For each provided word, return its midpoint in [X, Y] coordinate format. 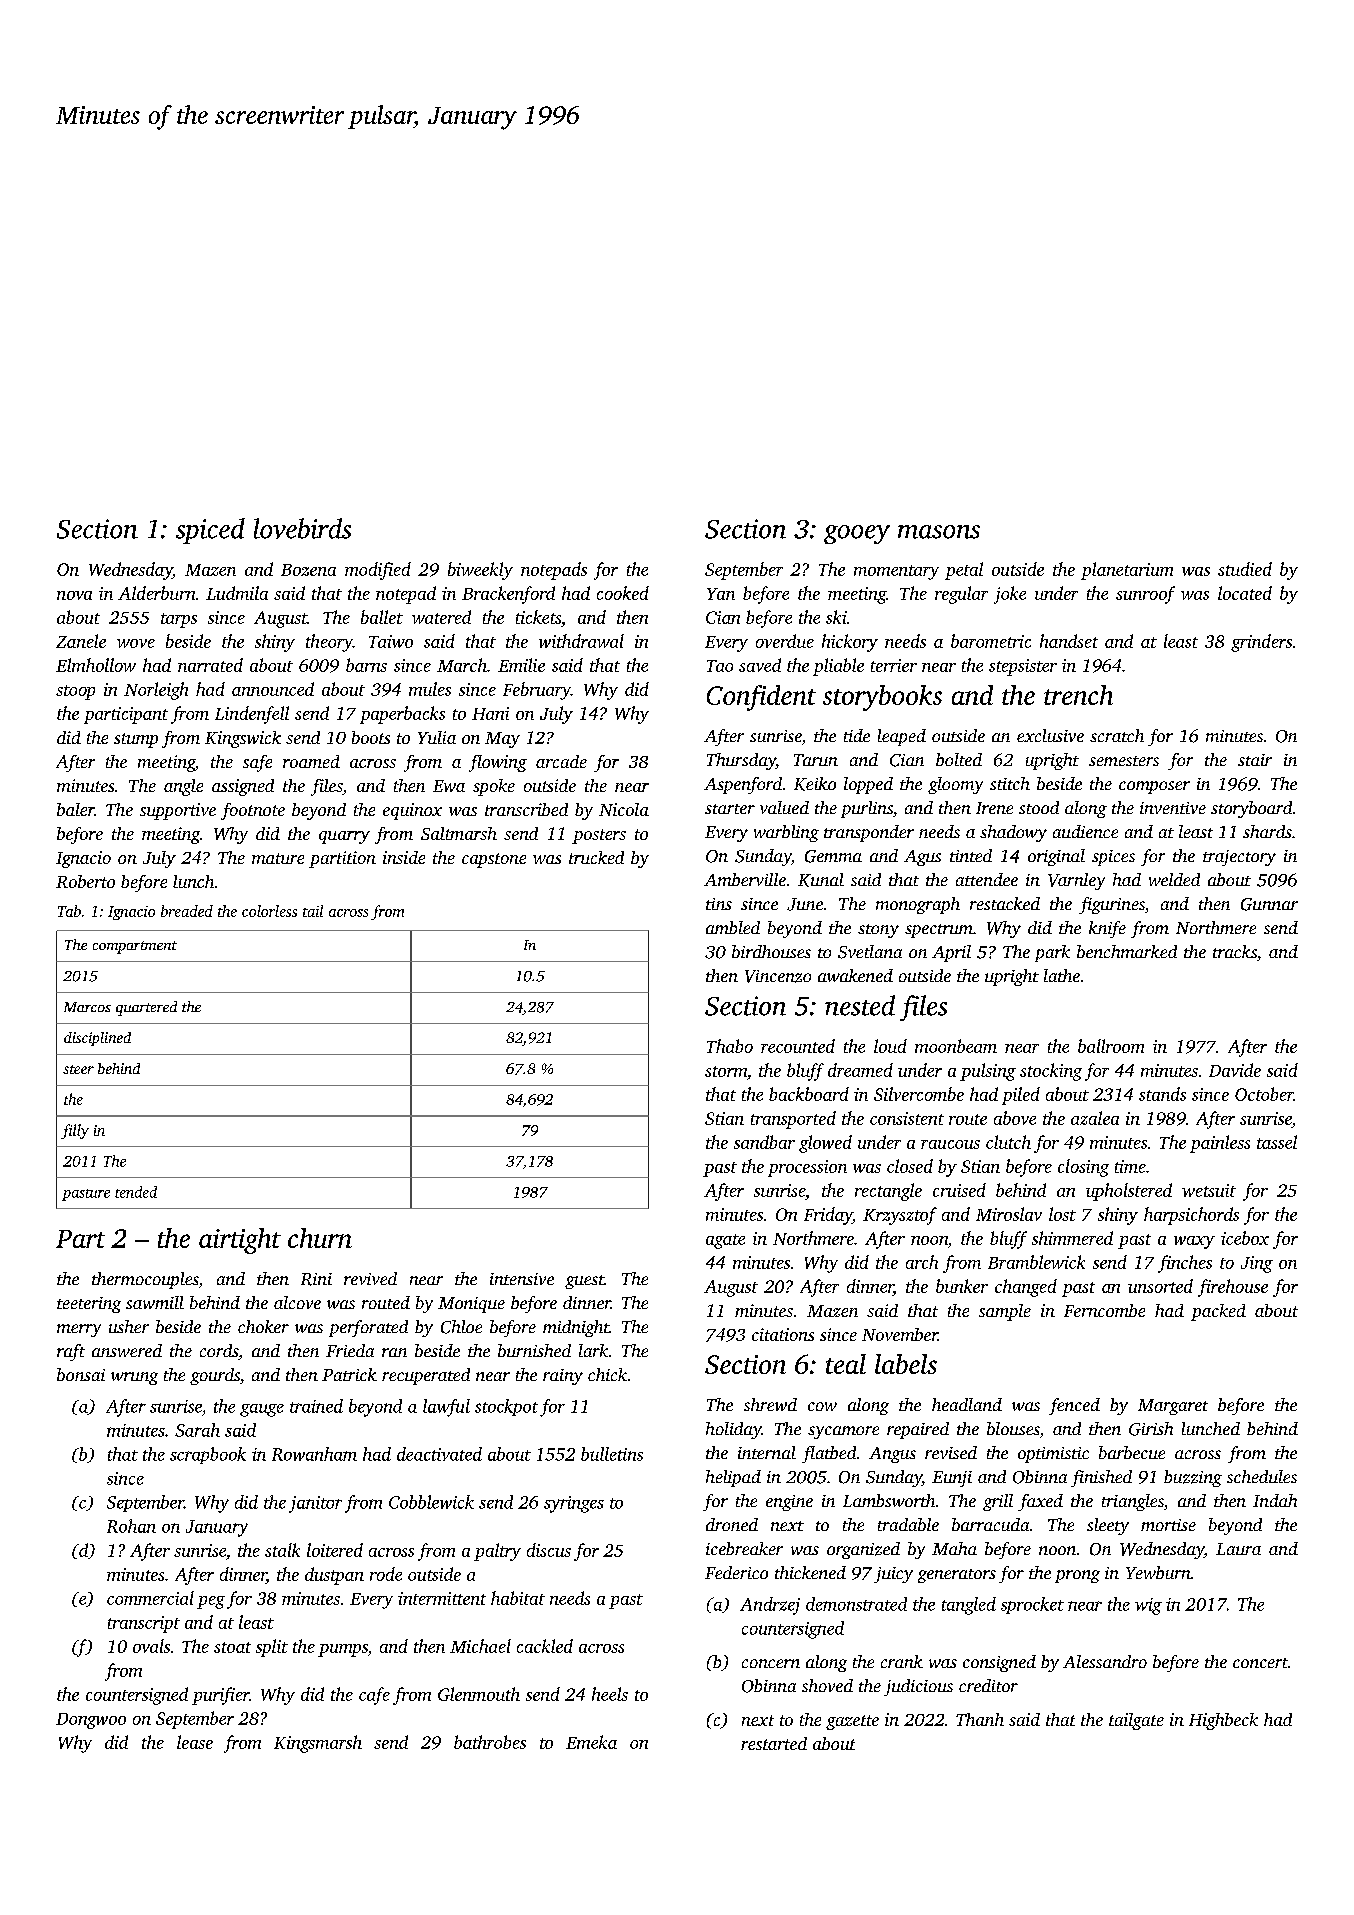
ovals [151, 1646]
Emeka [591, 1742]
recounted [798, 1046]
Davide [1235, 1070]
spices [1113, 858]
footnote [253, 811]
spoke [494, 787]
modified [378, 571]
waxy [1194, 1242]
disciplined [97, 1039]
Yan [721, 594]
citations [783, 1334]
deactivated [439, 1454]
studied [1245, 569]
